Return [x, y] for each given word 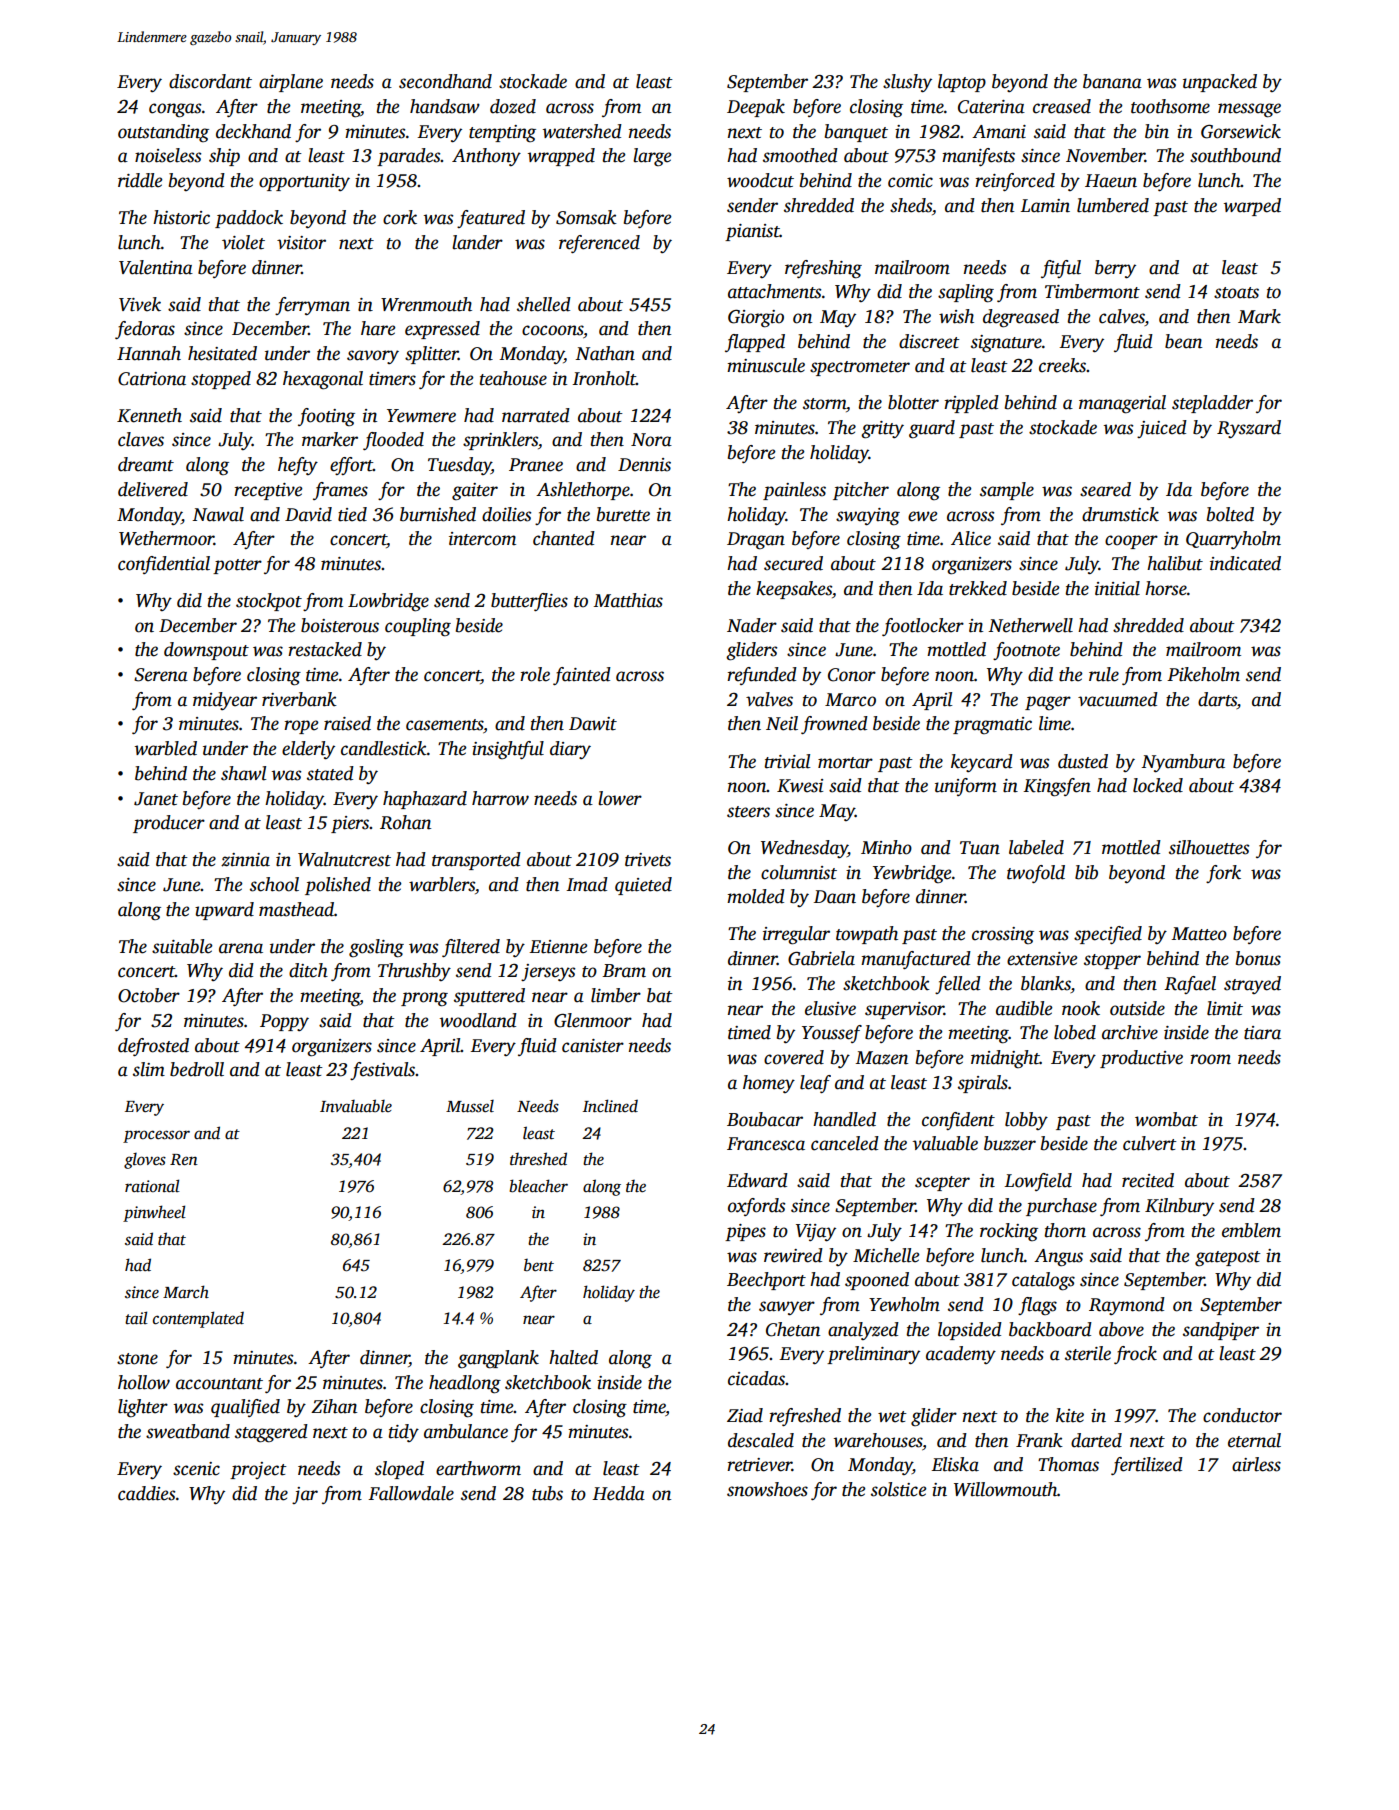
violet [243, 242]
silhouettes [1209, 847]
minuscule [766, 365]
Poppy [284, 1022]
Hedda [618, 1493]
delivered [153, 489]
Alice [971, 538]
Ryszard [1249, 429]
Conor [852, 675]
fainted [582, 676]
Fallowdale [411, 1493]
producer [169, 824]
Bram [624, 971]
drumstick [1120, 514]
